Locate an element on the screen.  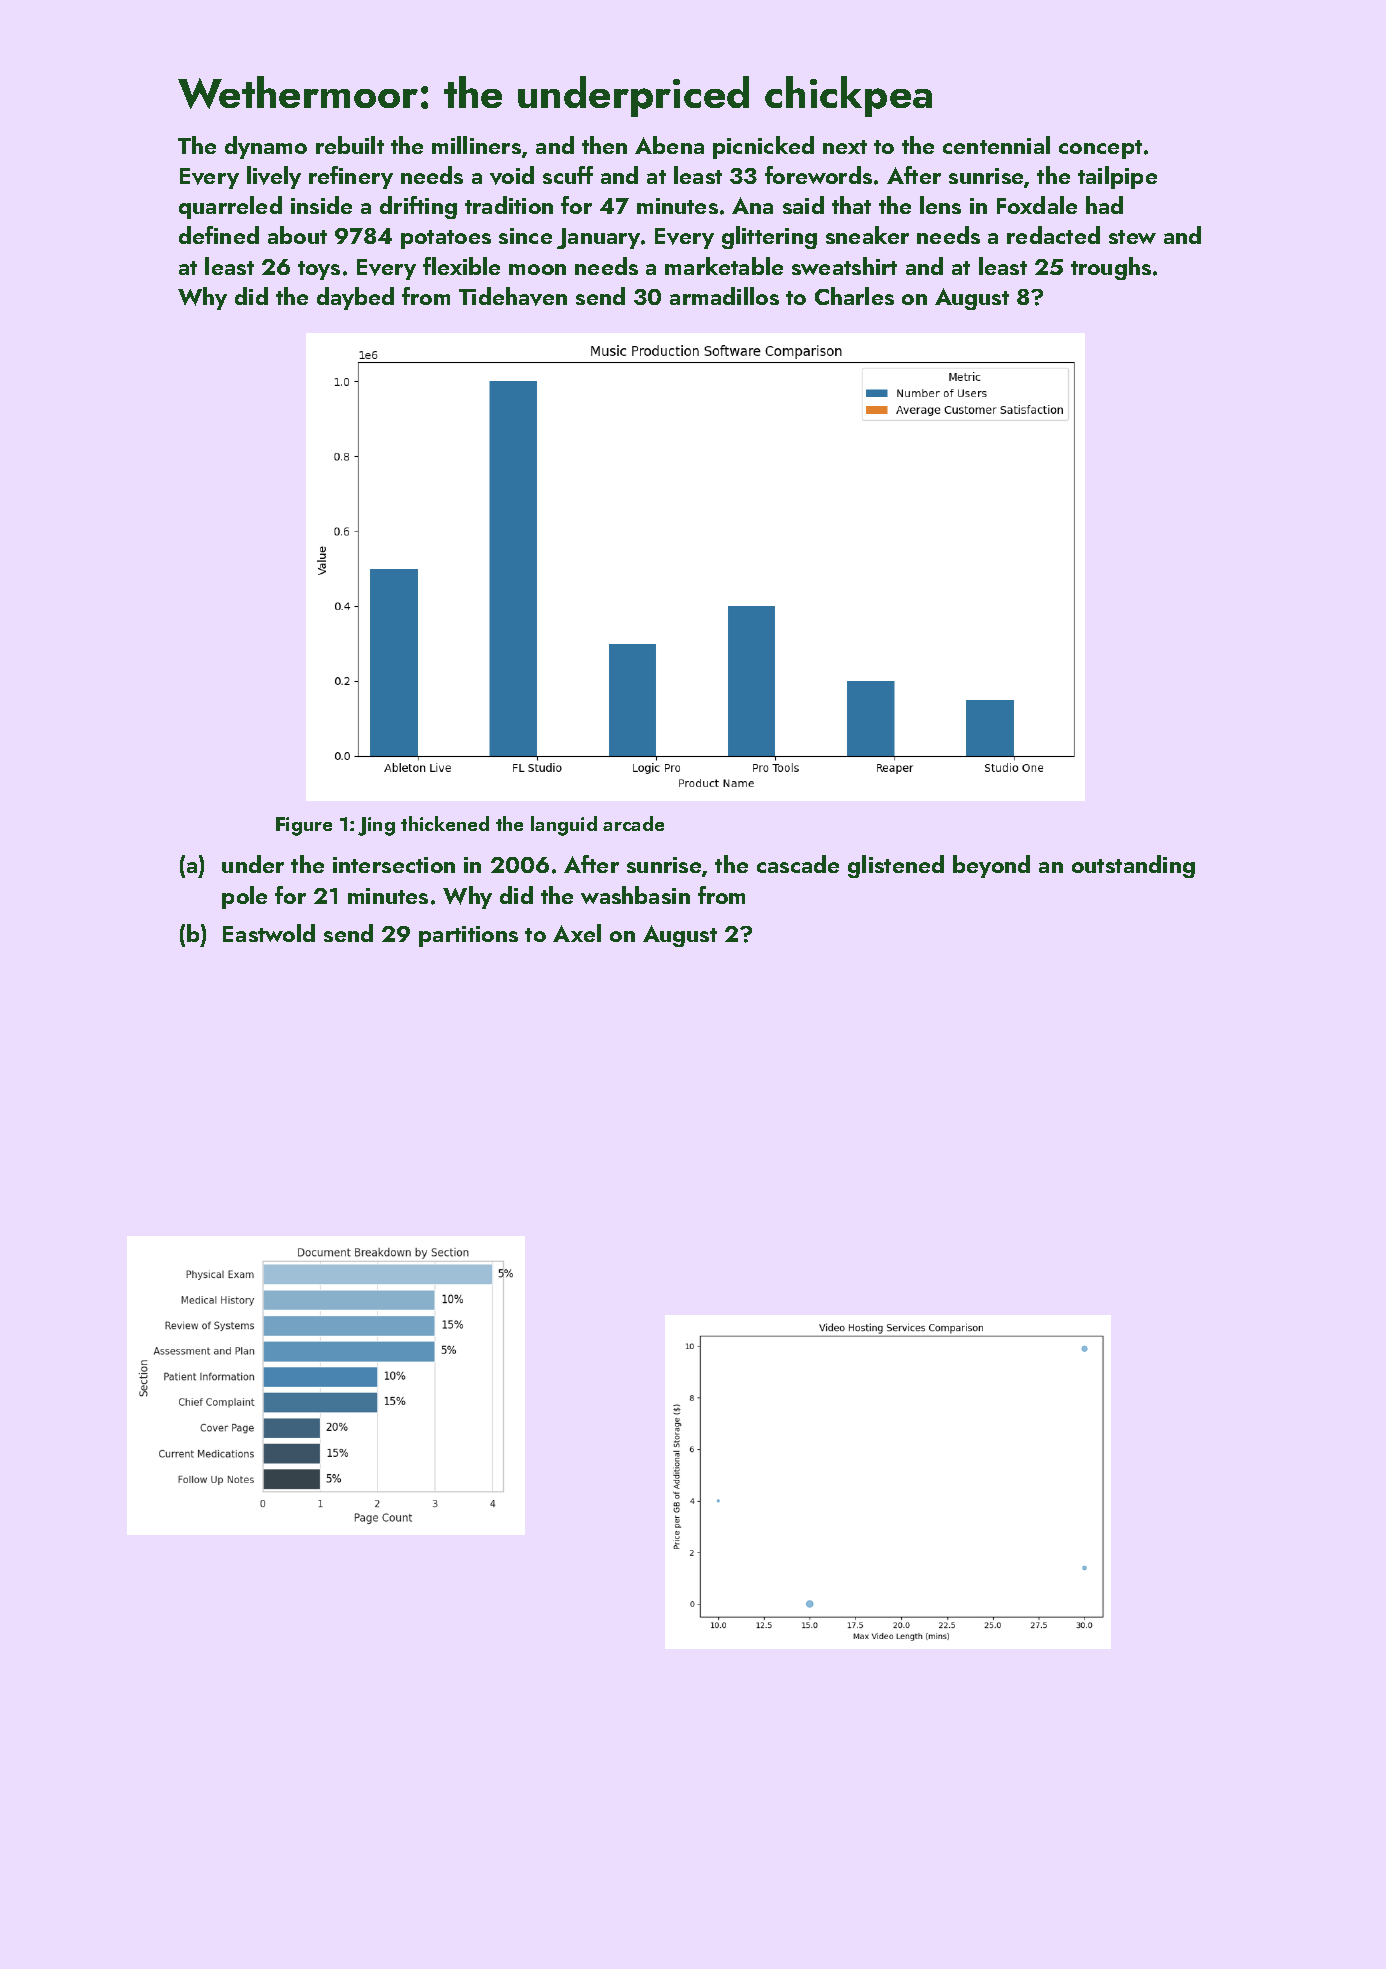
troughs is located at coordinates (1111, 268).
